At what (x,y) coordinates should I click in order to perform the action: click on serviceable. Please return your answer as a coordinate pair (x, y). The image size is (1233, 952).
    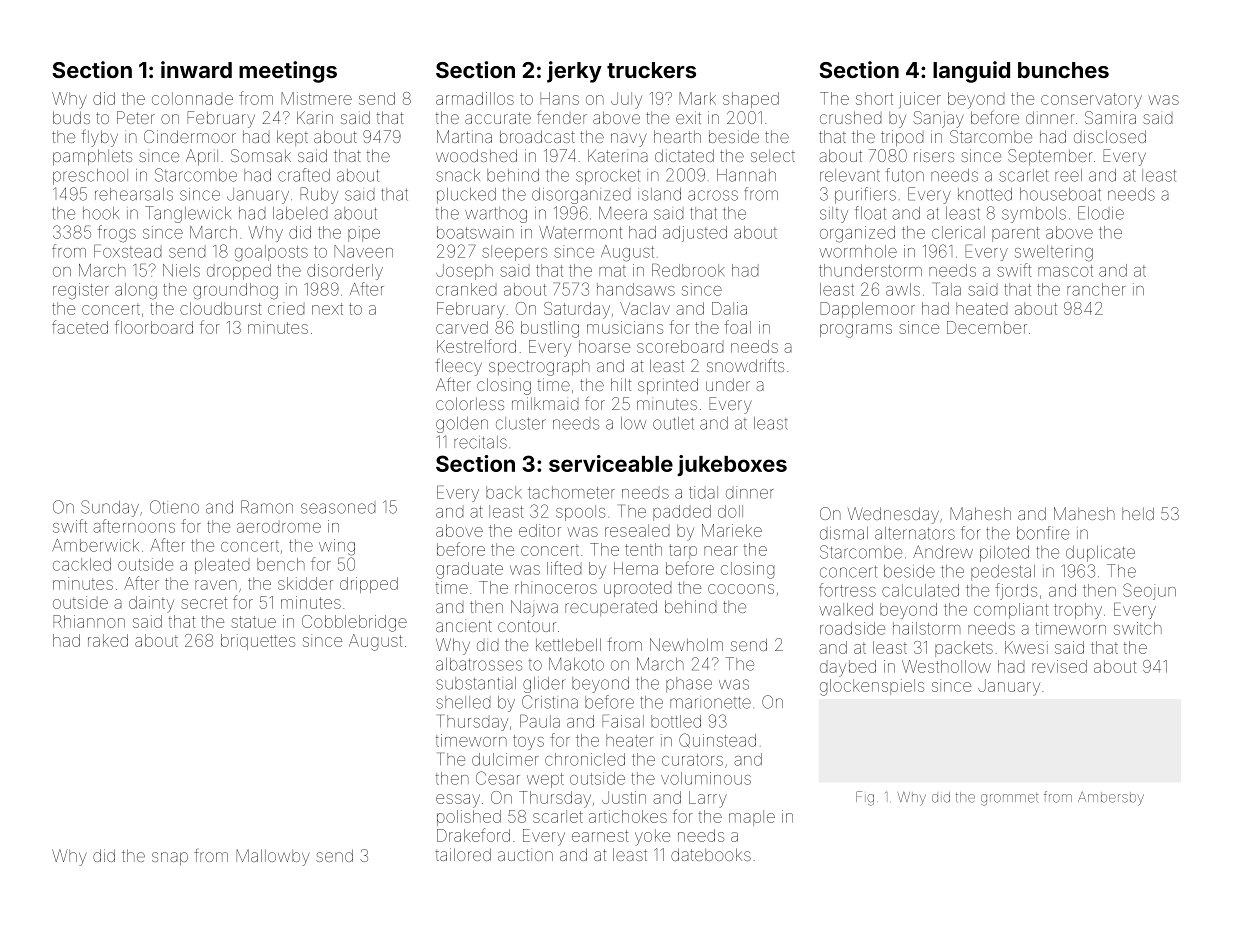
    Looking at the image, I should click on (611, 463).
